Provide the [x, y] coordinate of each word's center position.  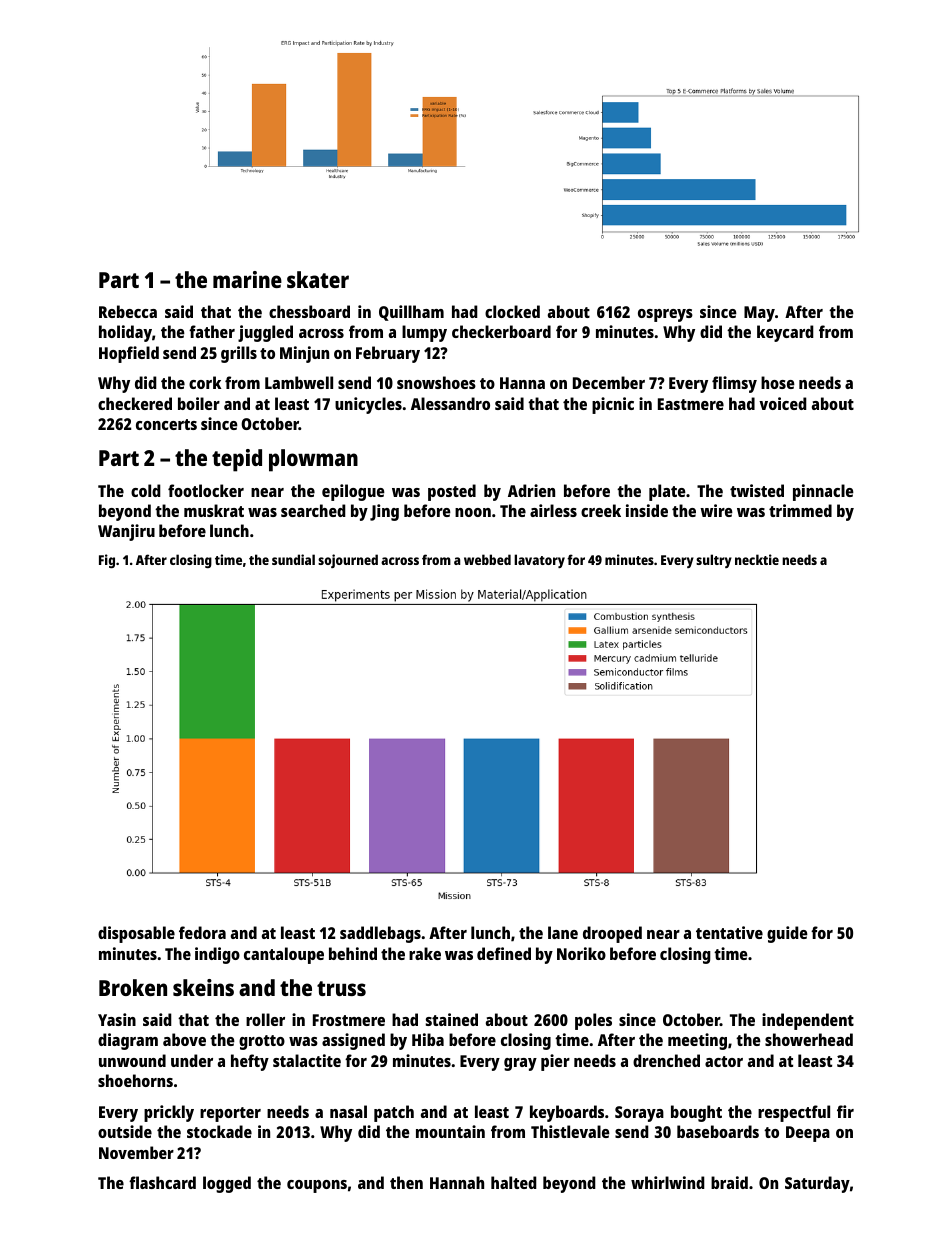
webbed [487, 559]
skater [318, 279]
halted [514, 1182]
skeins [203, 987]
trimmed [800, 510]
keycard [785, 333]
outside [125, 1131]
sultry [714, 561]
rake [425, 953]
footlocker [206, 490]
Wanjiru [126, 532]
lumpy [424, 333]
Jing [384, 512]
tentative [729, 932]
